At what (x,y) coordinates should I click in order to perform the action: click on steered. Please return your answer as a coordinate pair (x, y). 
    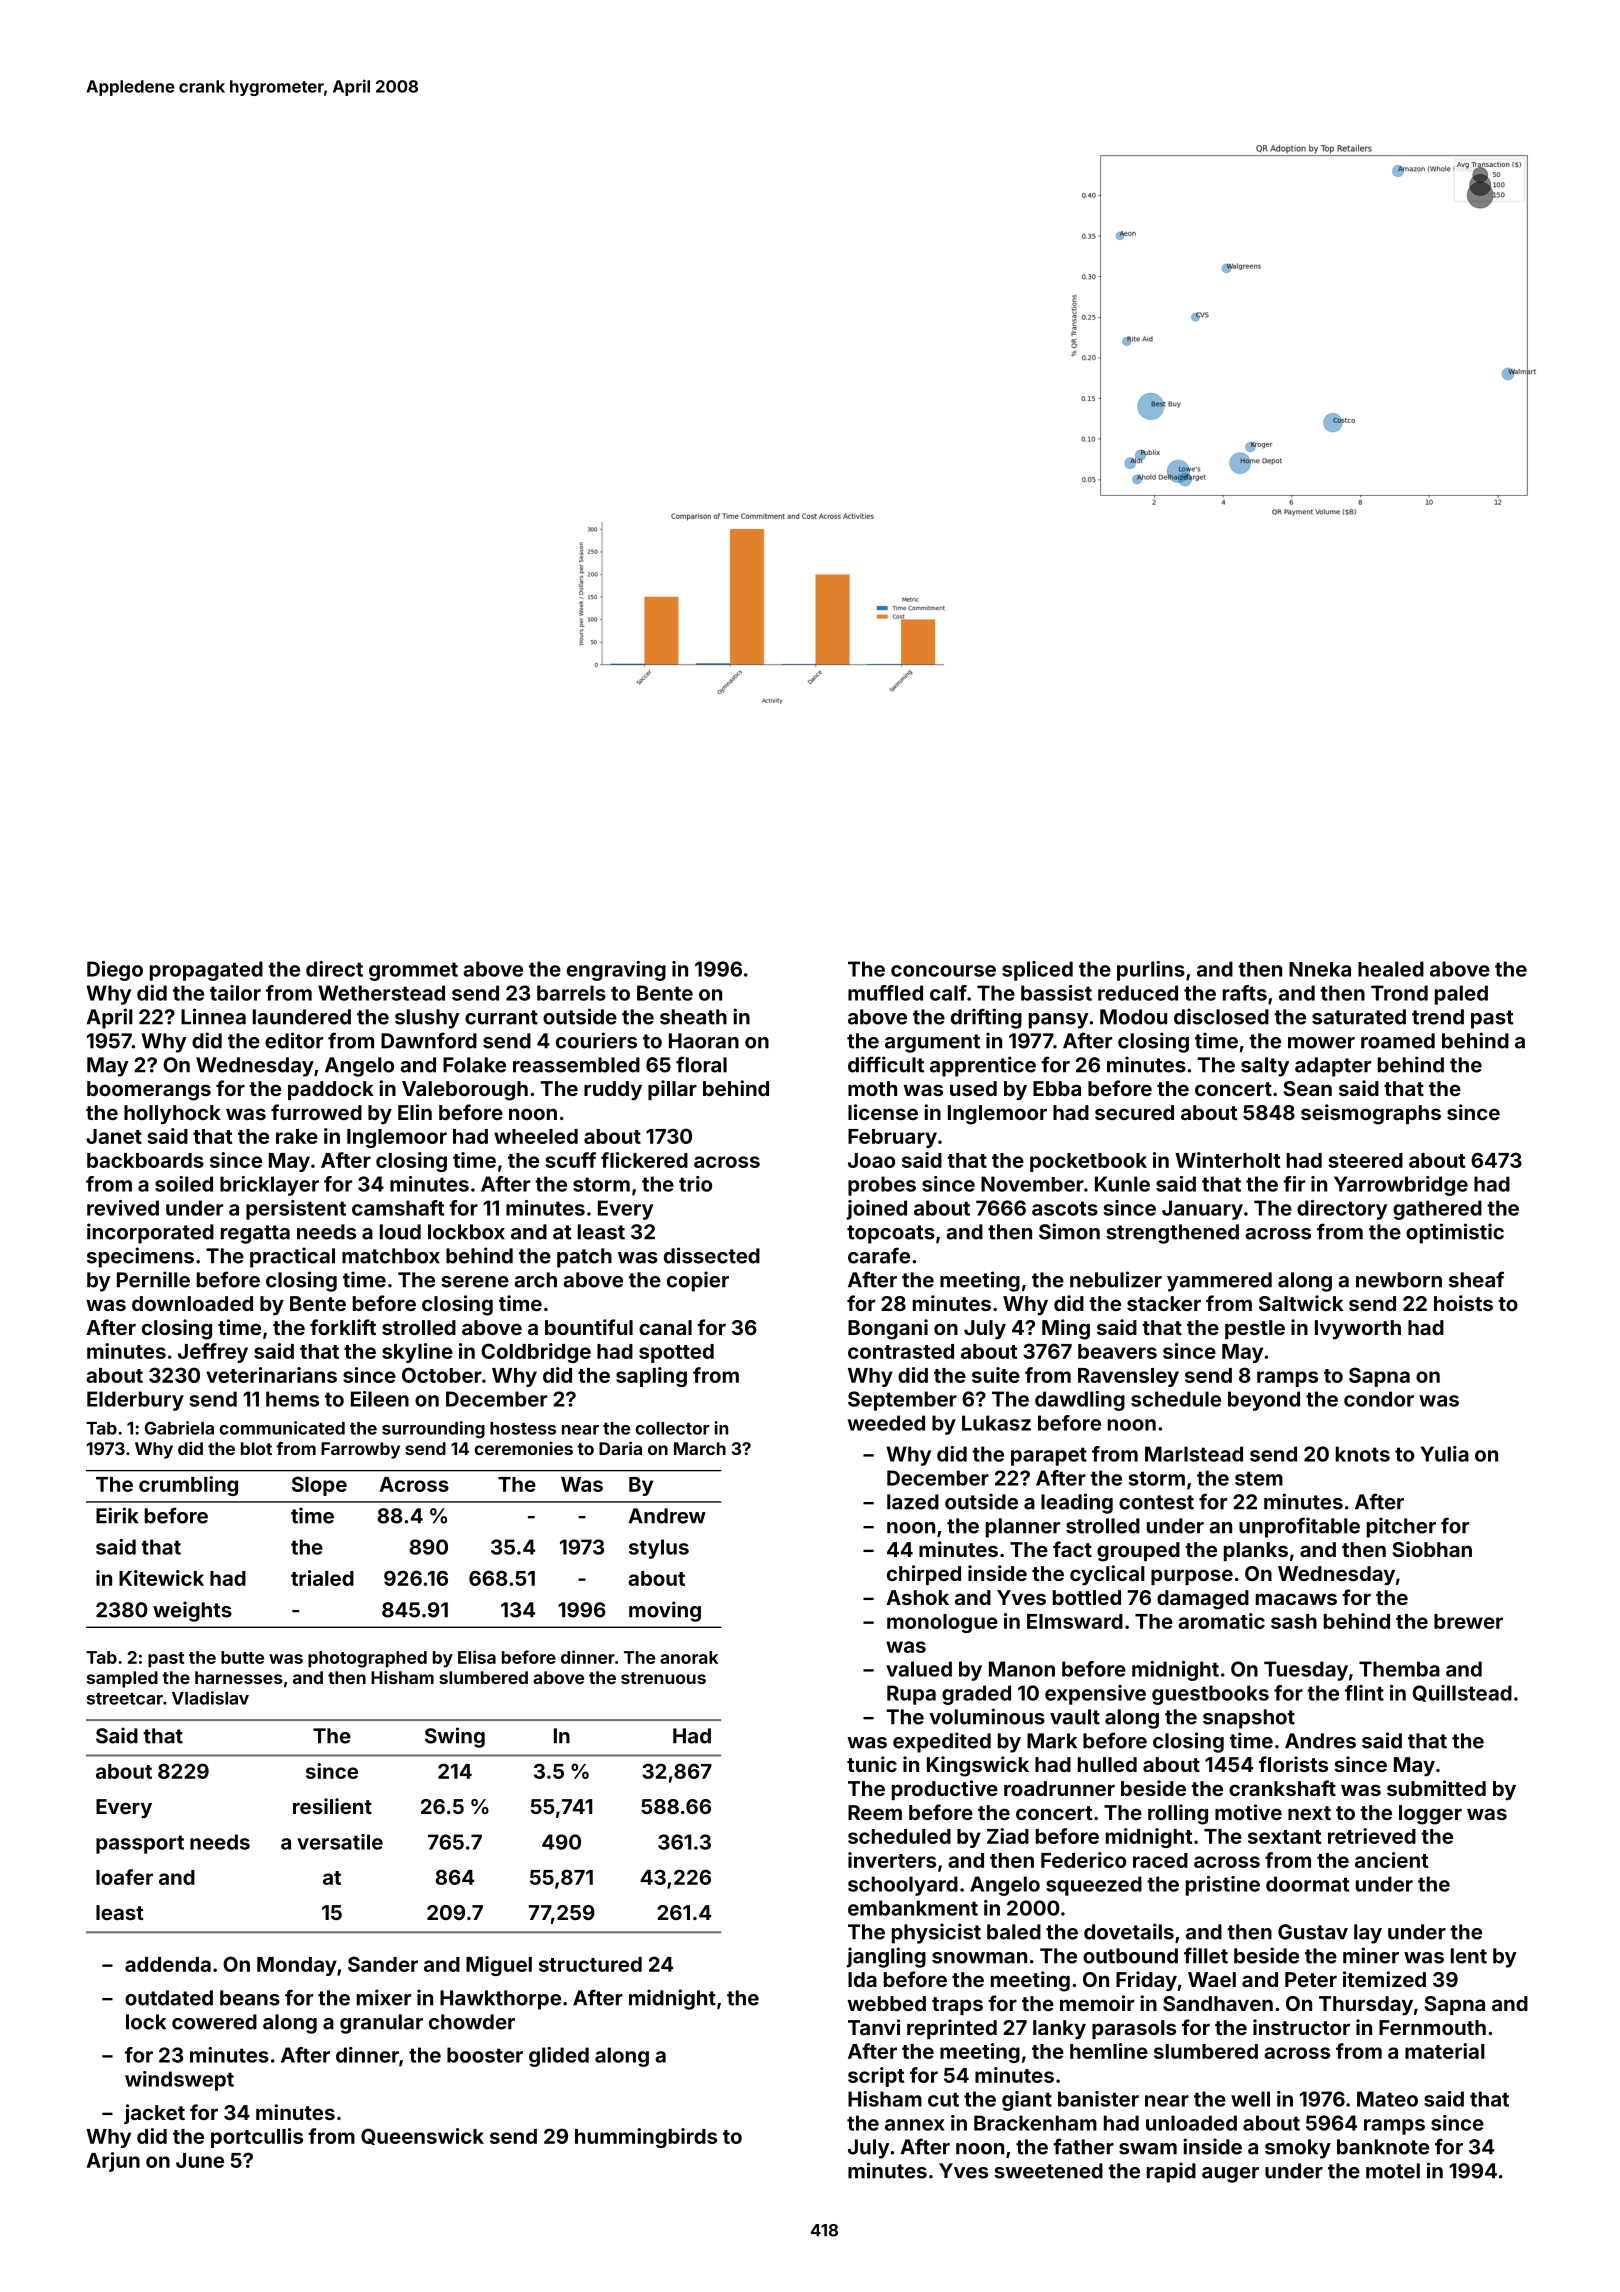
    Looking at the image, I should click on (1366, 1160).
